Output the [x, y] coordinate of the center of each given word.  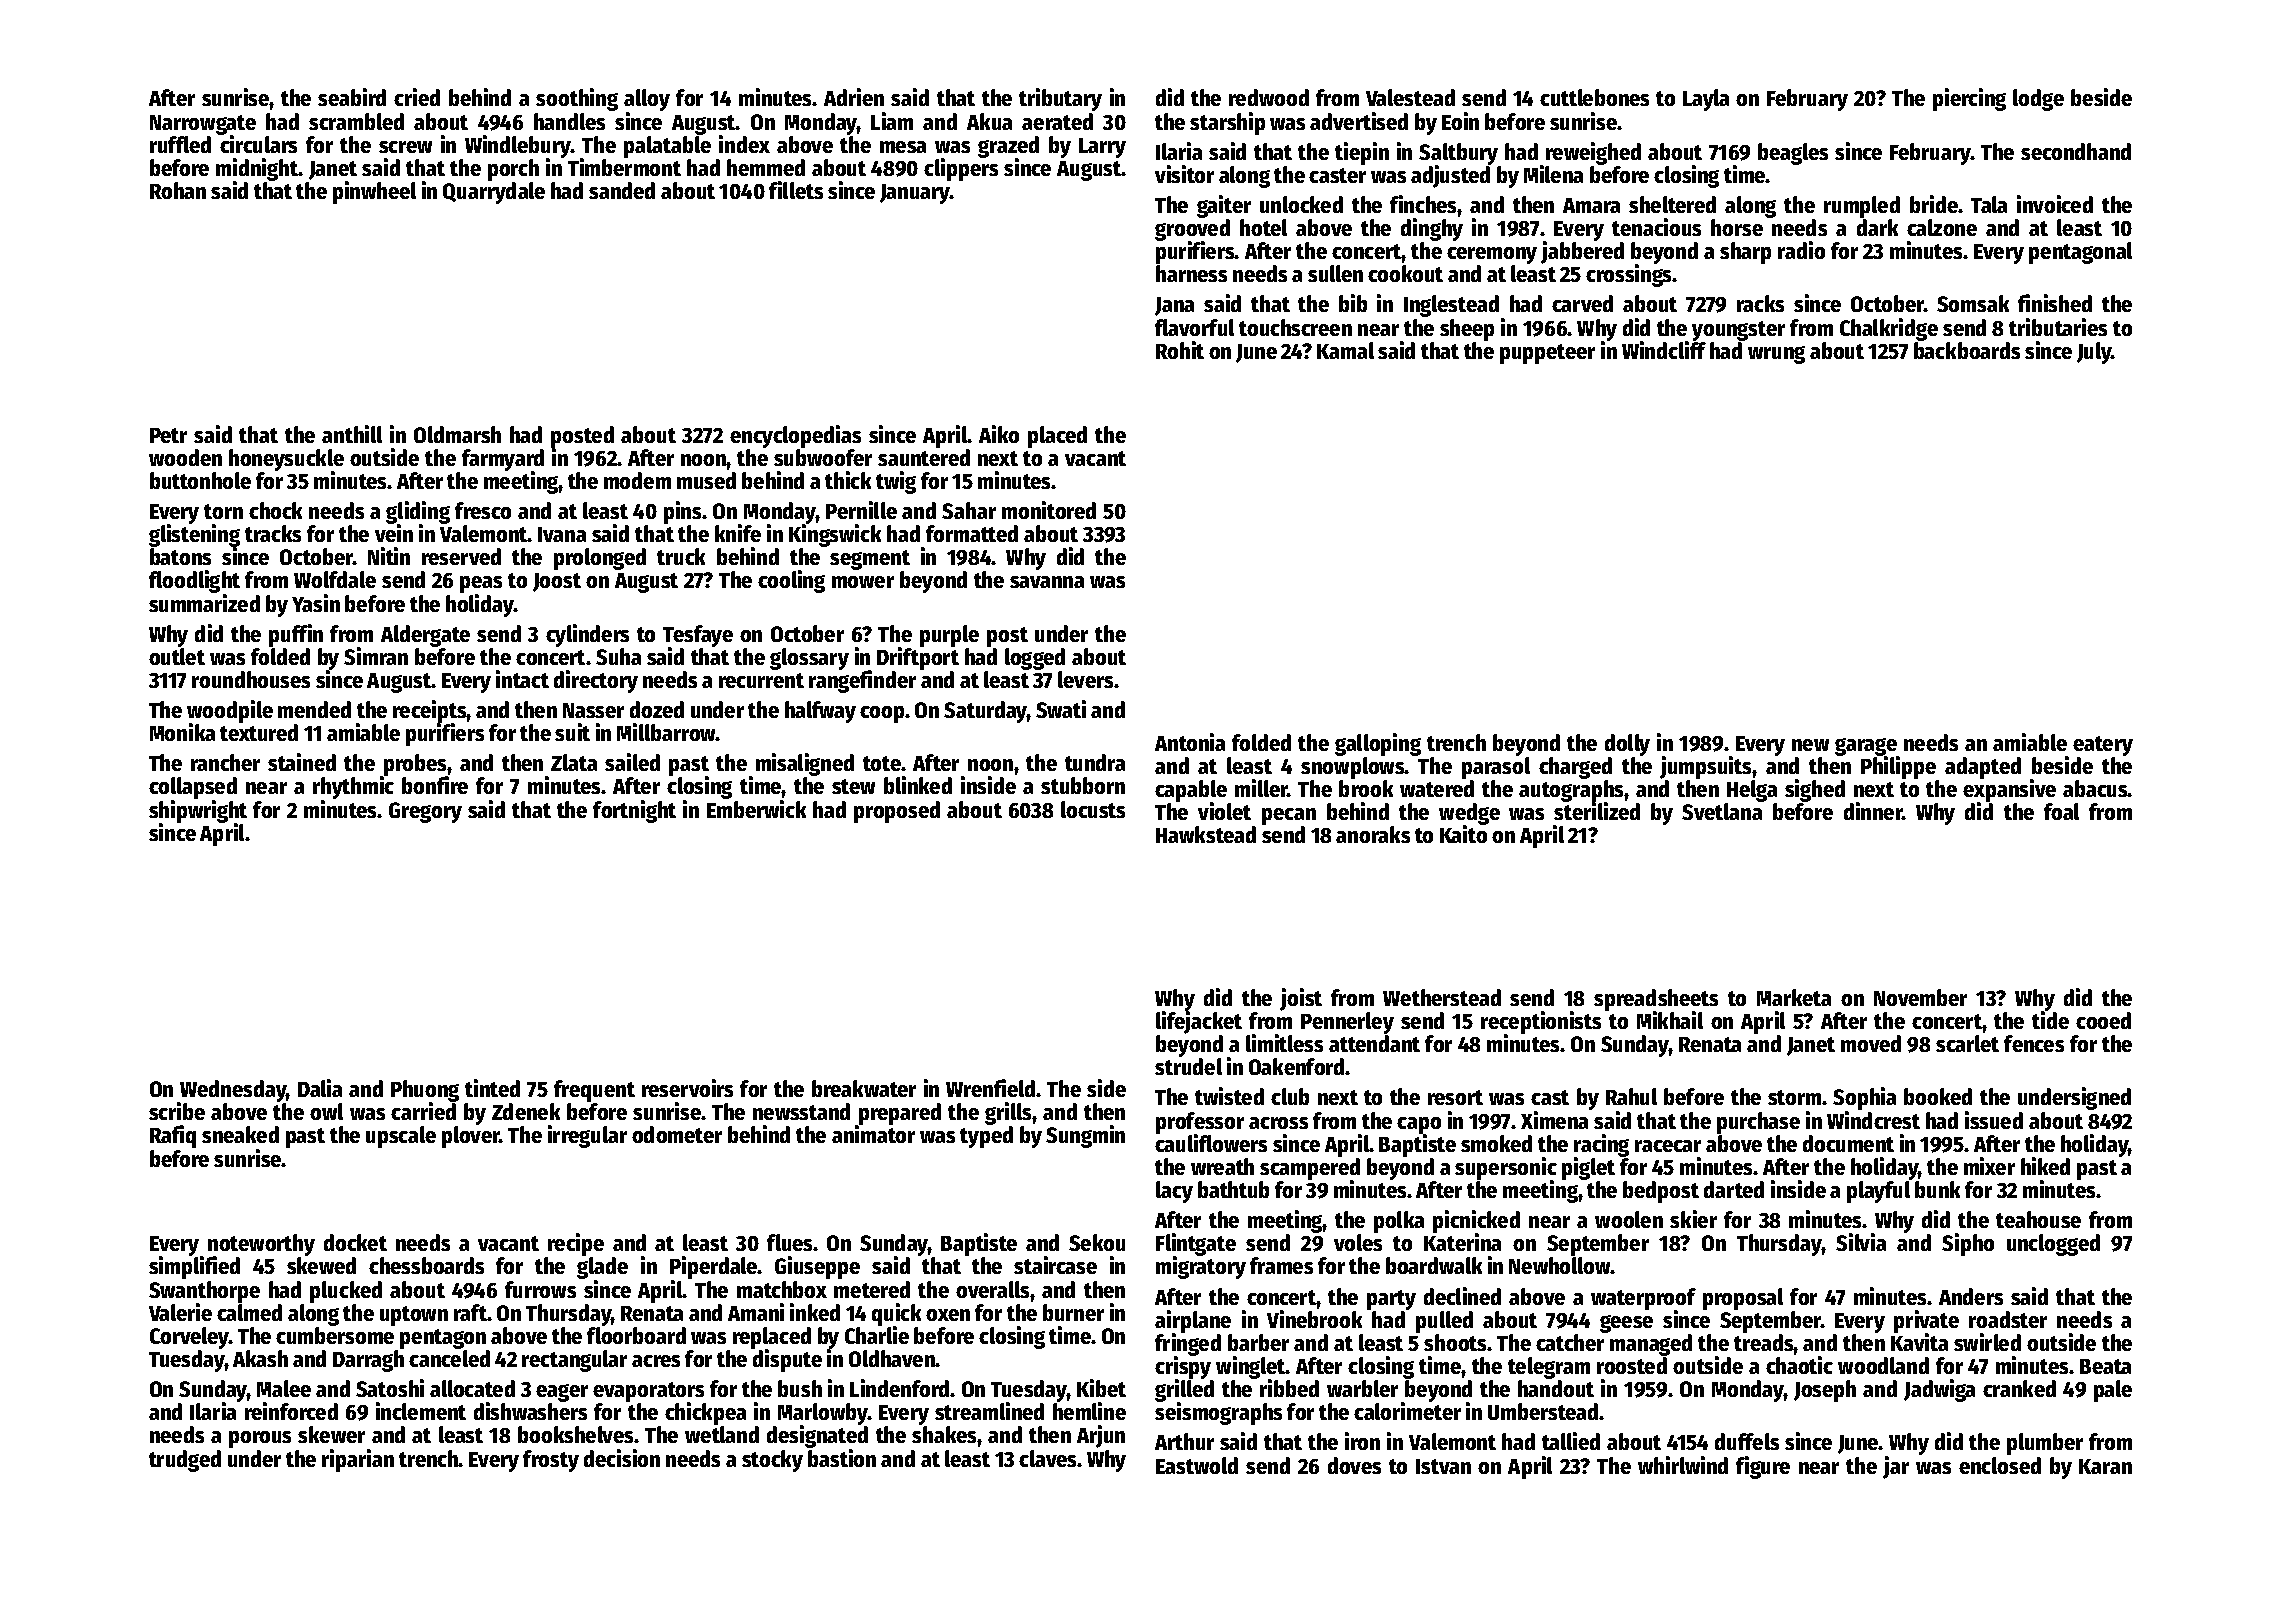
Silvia [1861, 1242]
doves [1354, 1465]
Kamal [1345, 350]
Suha [618, 656]
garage [1866, 747]
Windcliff [1664, 350]
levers [1085, 679]
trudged [185, 1461]
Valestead [1410, 97]
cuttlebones [1594, 97]
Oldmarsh [457, 434]
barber [1258, 1342]
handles [569, 121]
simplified [194, 1268]
